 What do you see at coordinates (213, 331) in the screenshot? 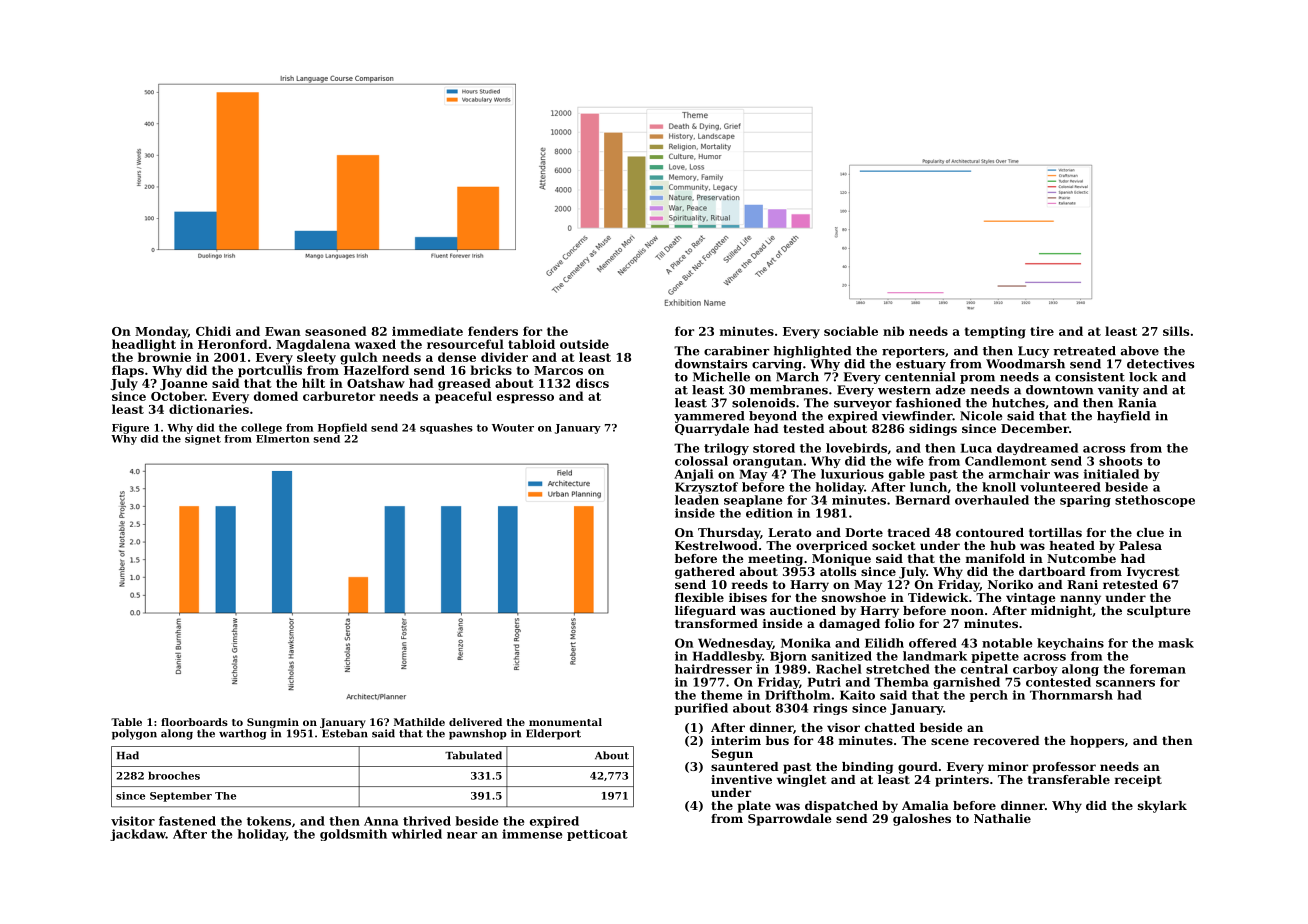
I see `Chidi` at bounding box center [213, 331].
